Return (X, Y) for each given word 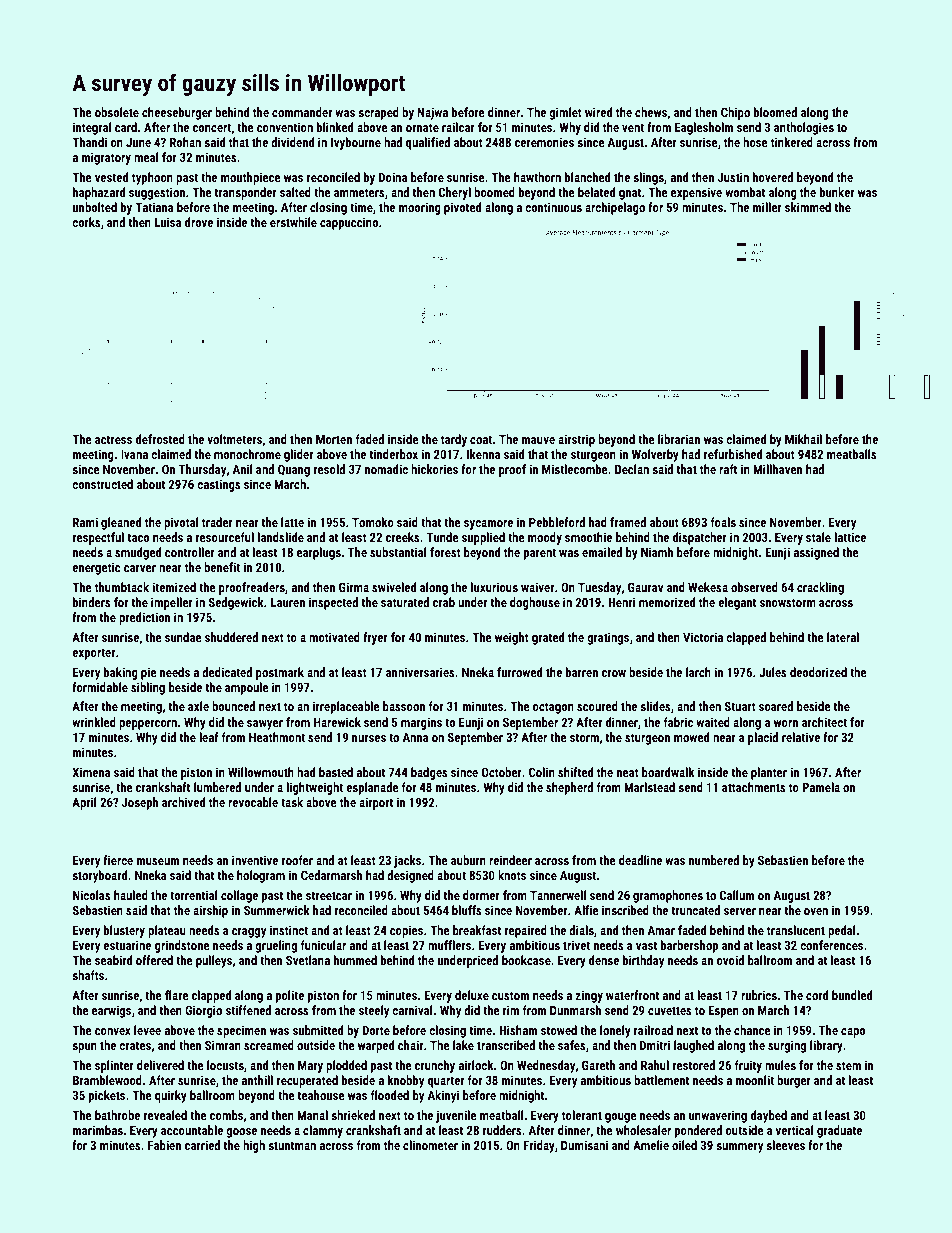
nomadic (386, 469)
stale (818, 537)
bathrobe (117, 1115)
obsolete (117, 112)
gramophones (668, 896)
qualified (428, 143)
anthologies (804, 128)
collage (239, 896)
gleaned (121, 523)
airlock (476, 1065)
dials (581, 930)
